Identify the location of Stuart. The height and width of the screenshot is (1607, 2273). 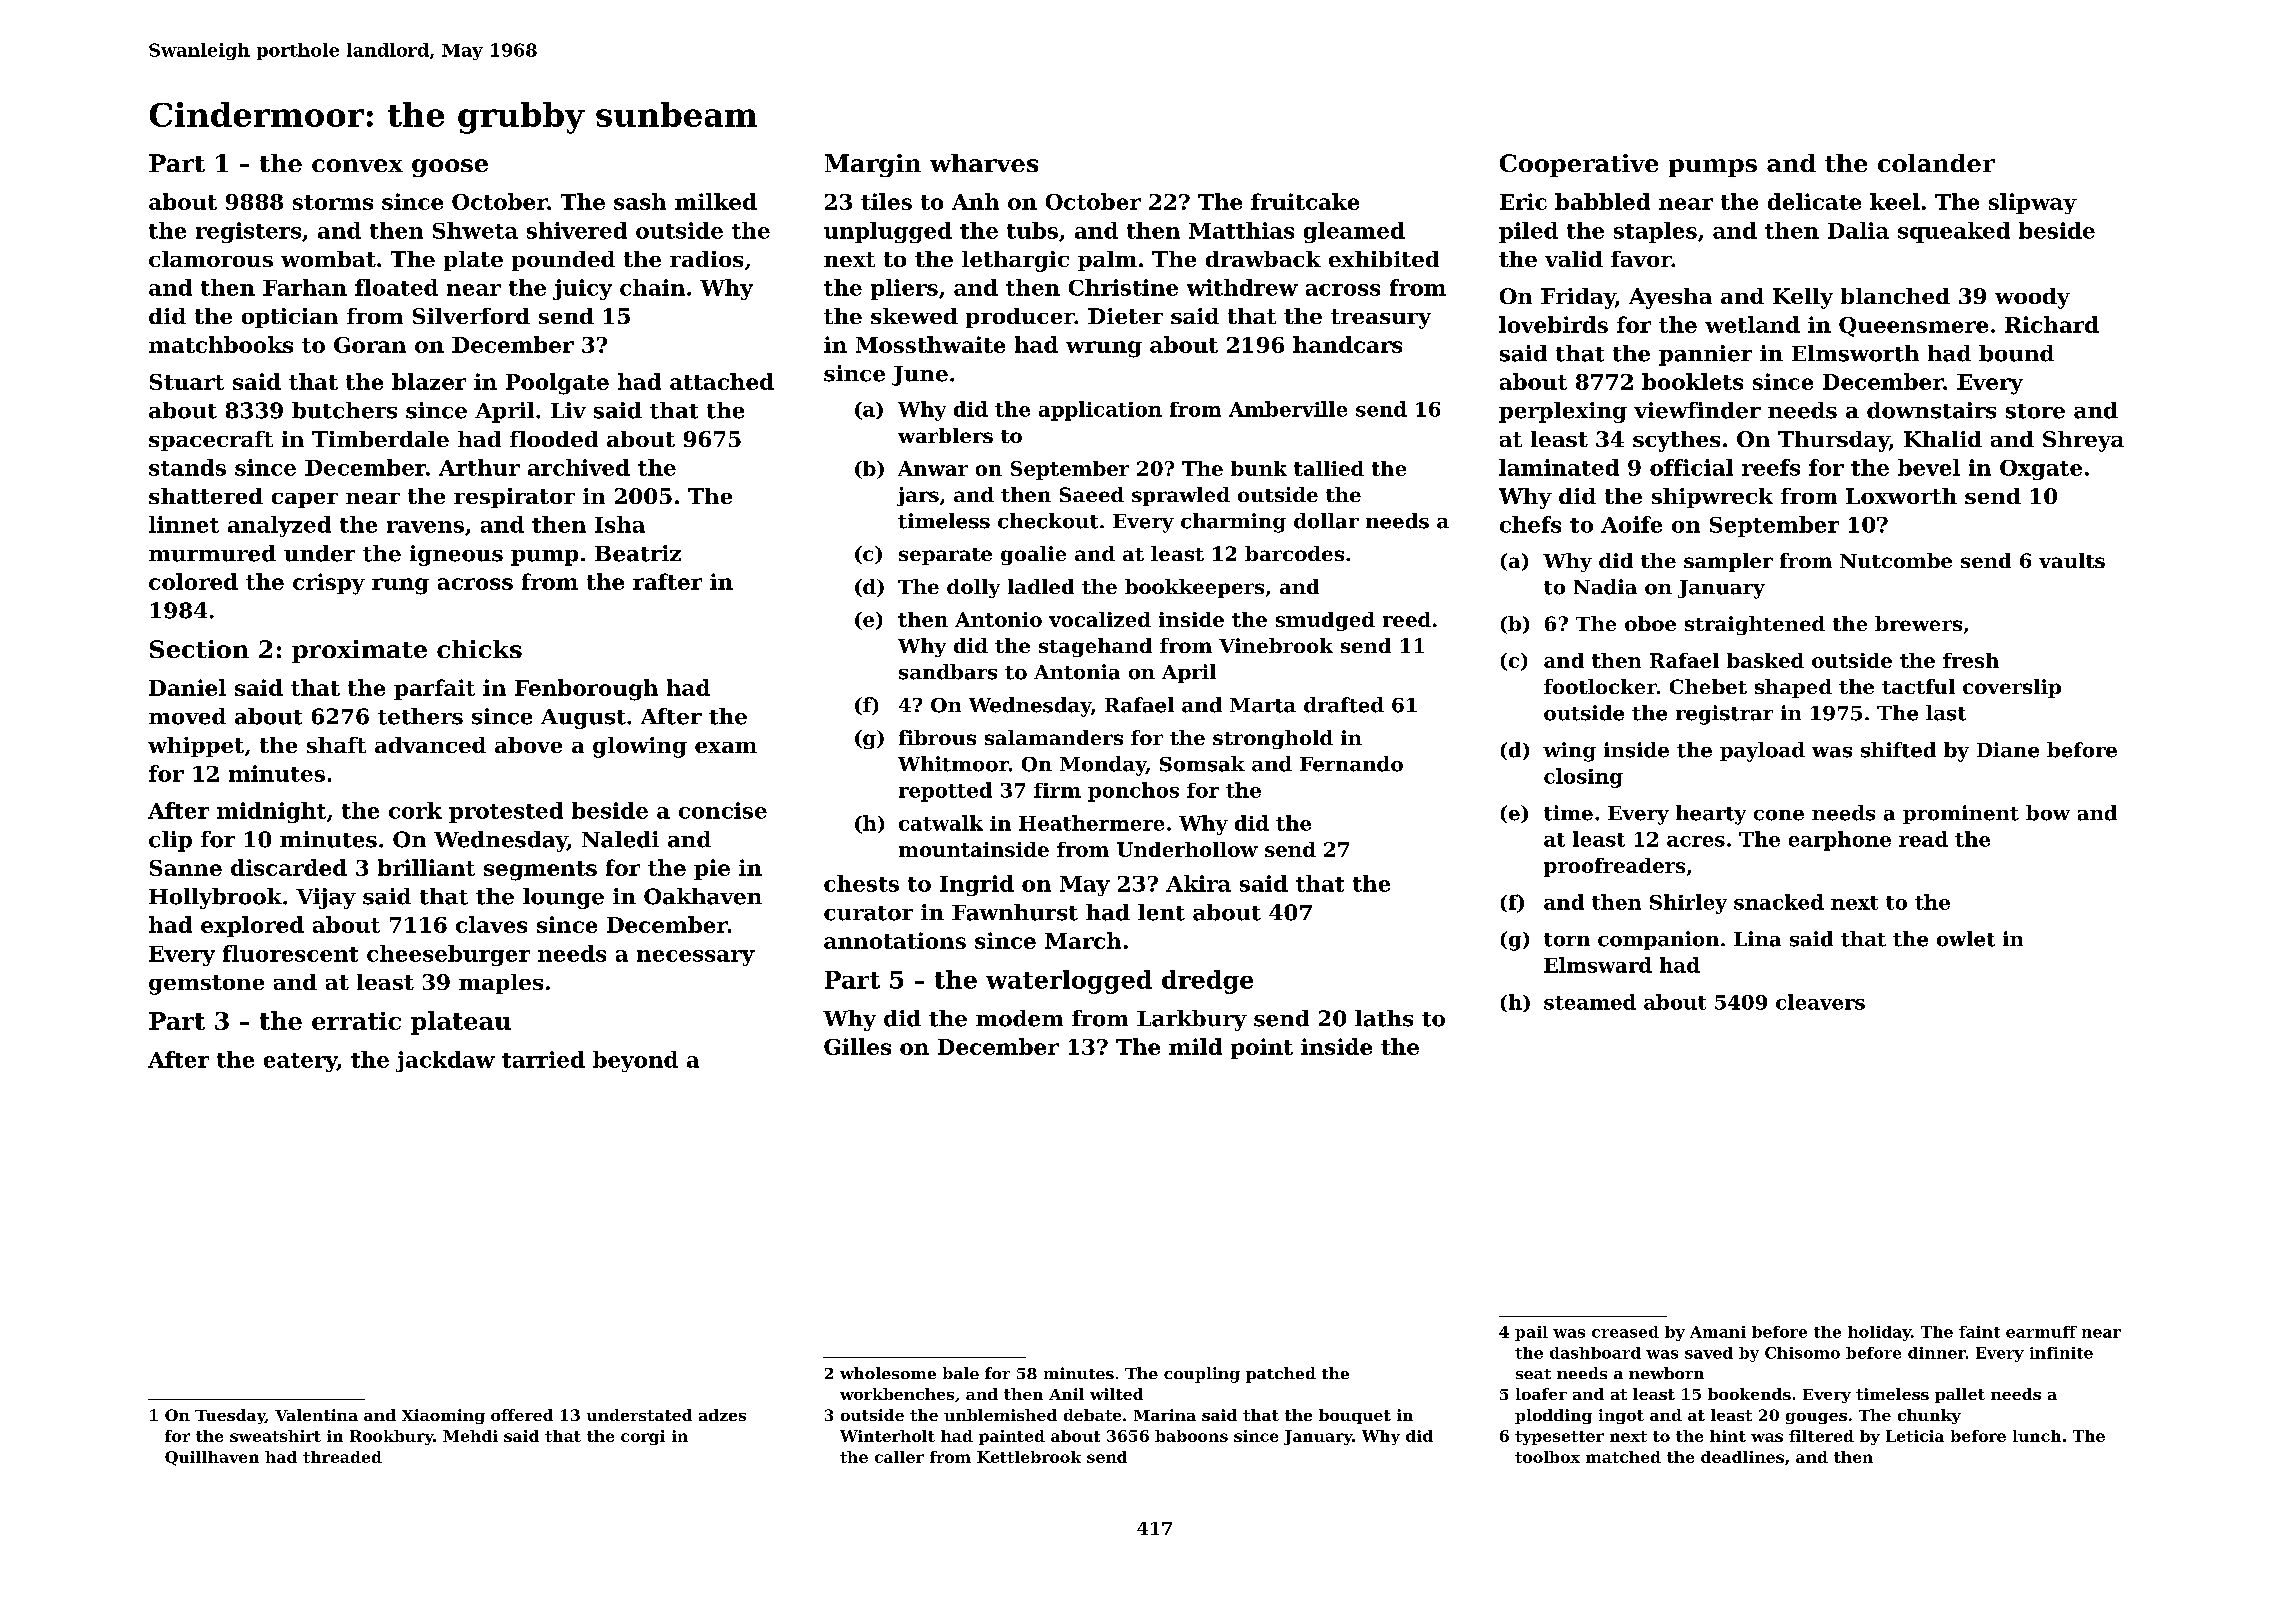
(187, 382).
